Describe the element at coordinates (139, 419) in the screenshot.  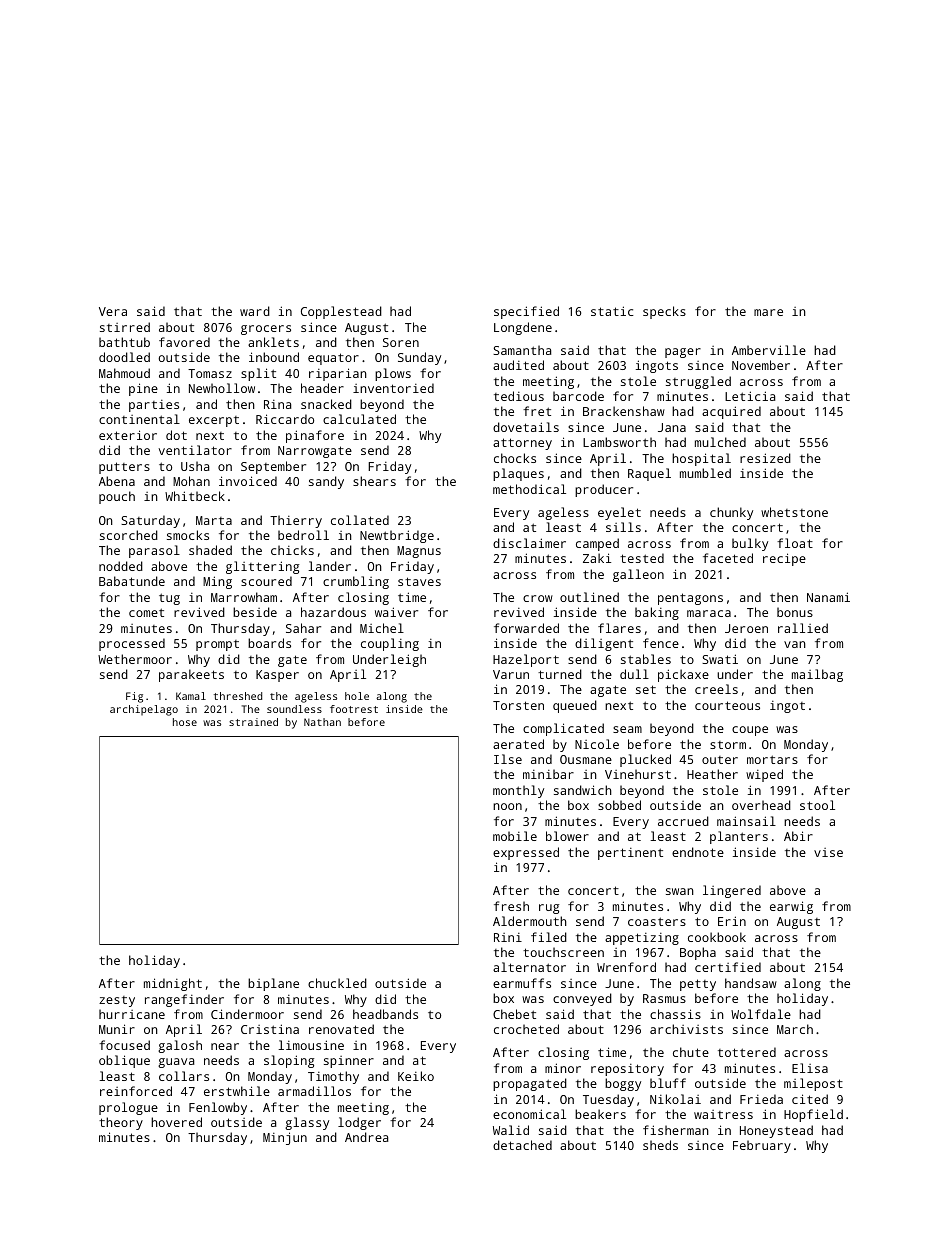
I see `continental` at that location.
